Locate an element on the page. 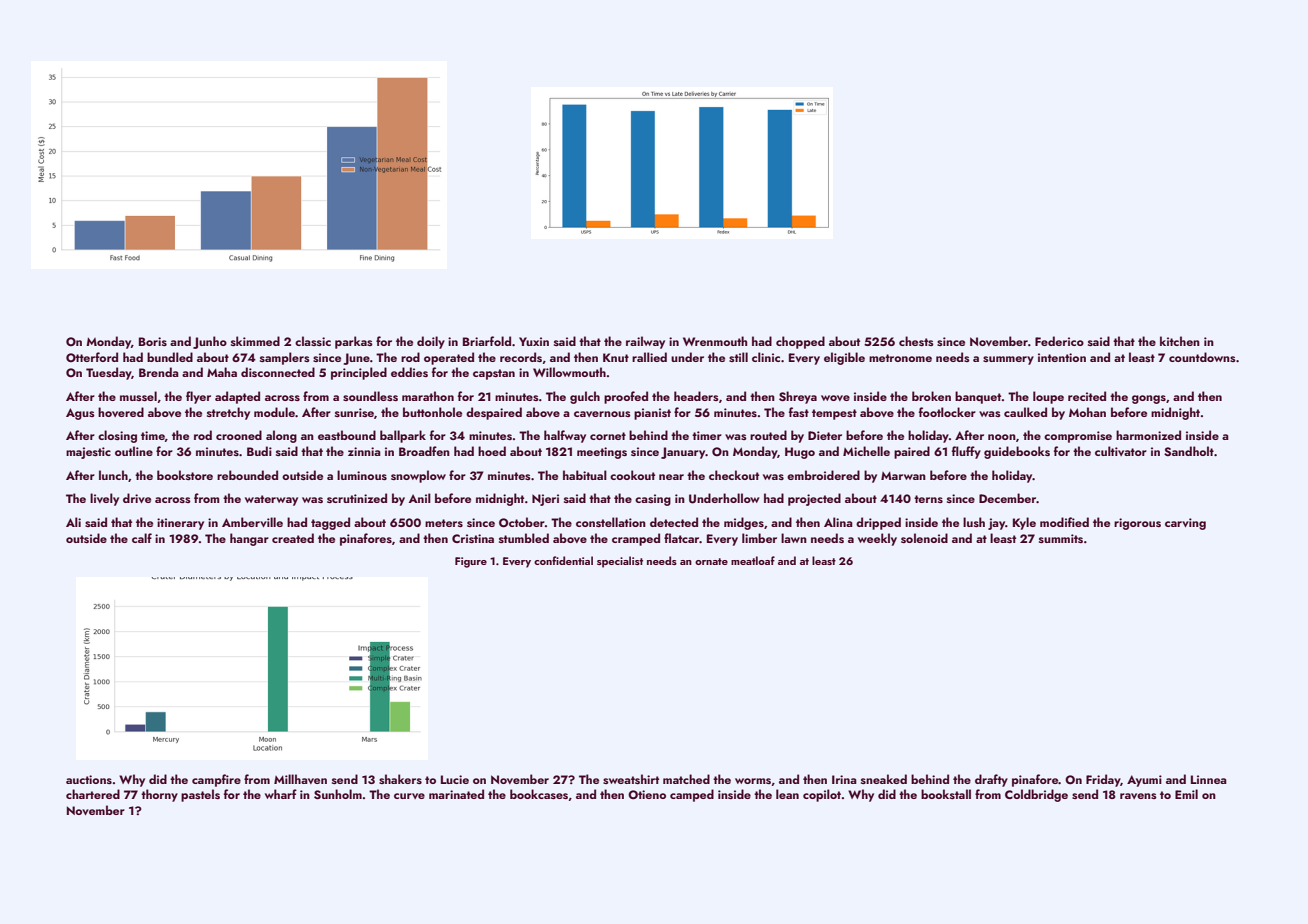 This page has height=924, width=1308. kitchen is located at coordinates (1180, 341).
